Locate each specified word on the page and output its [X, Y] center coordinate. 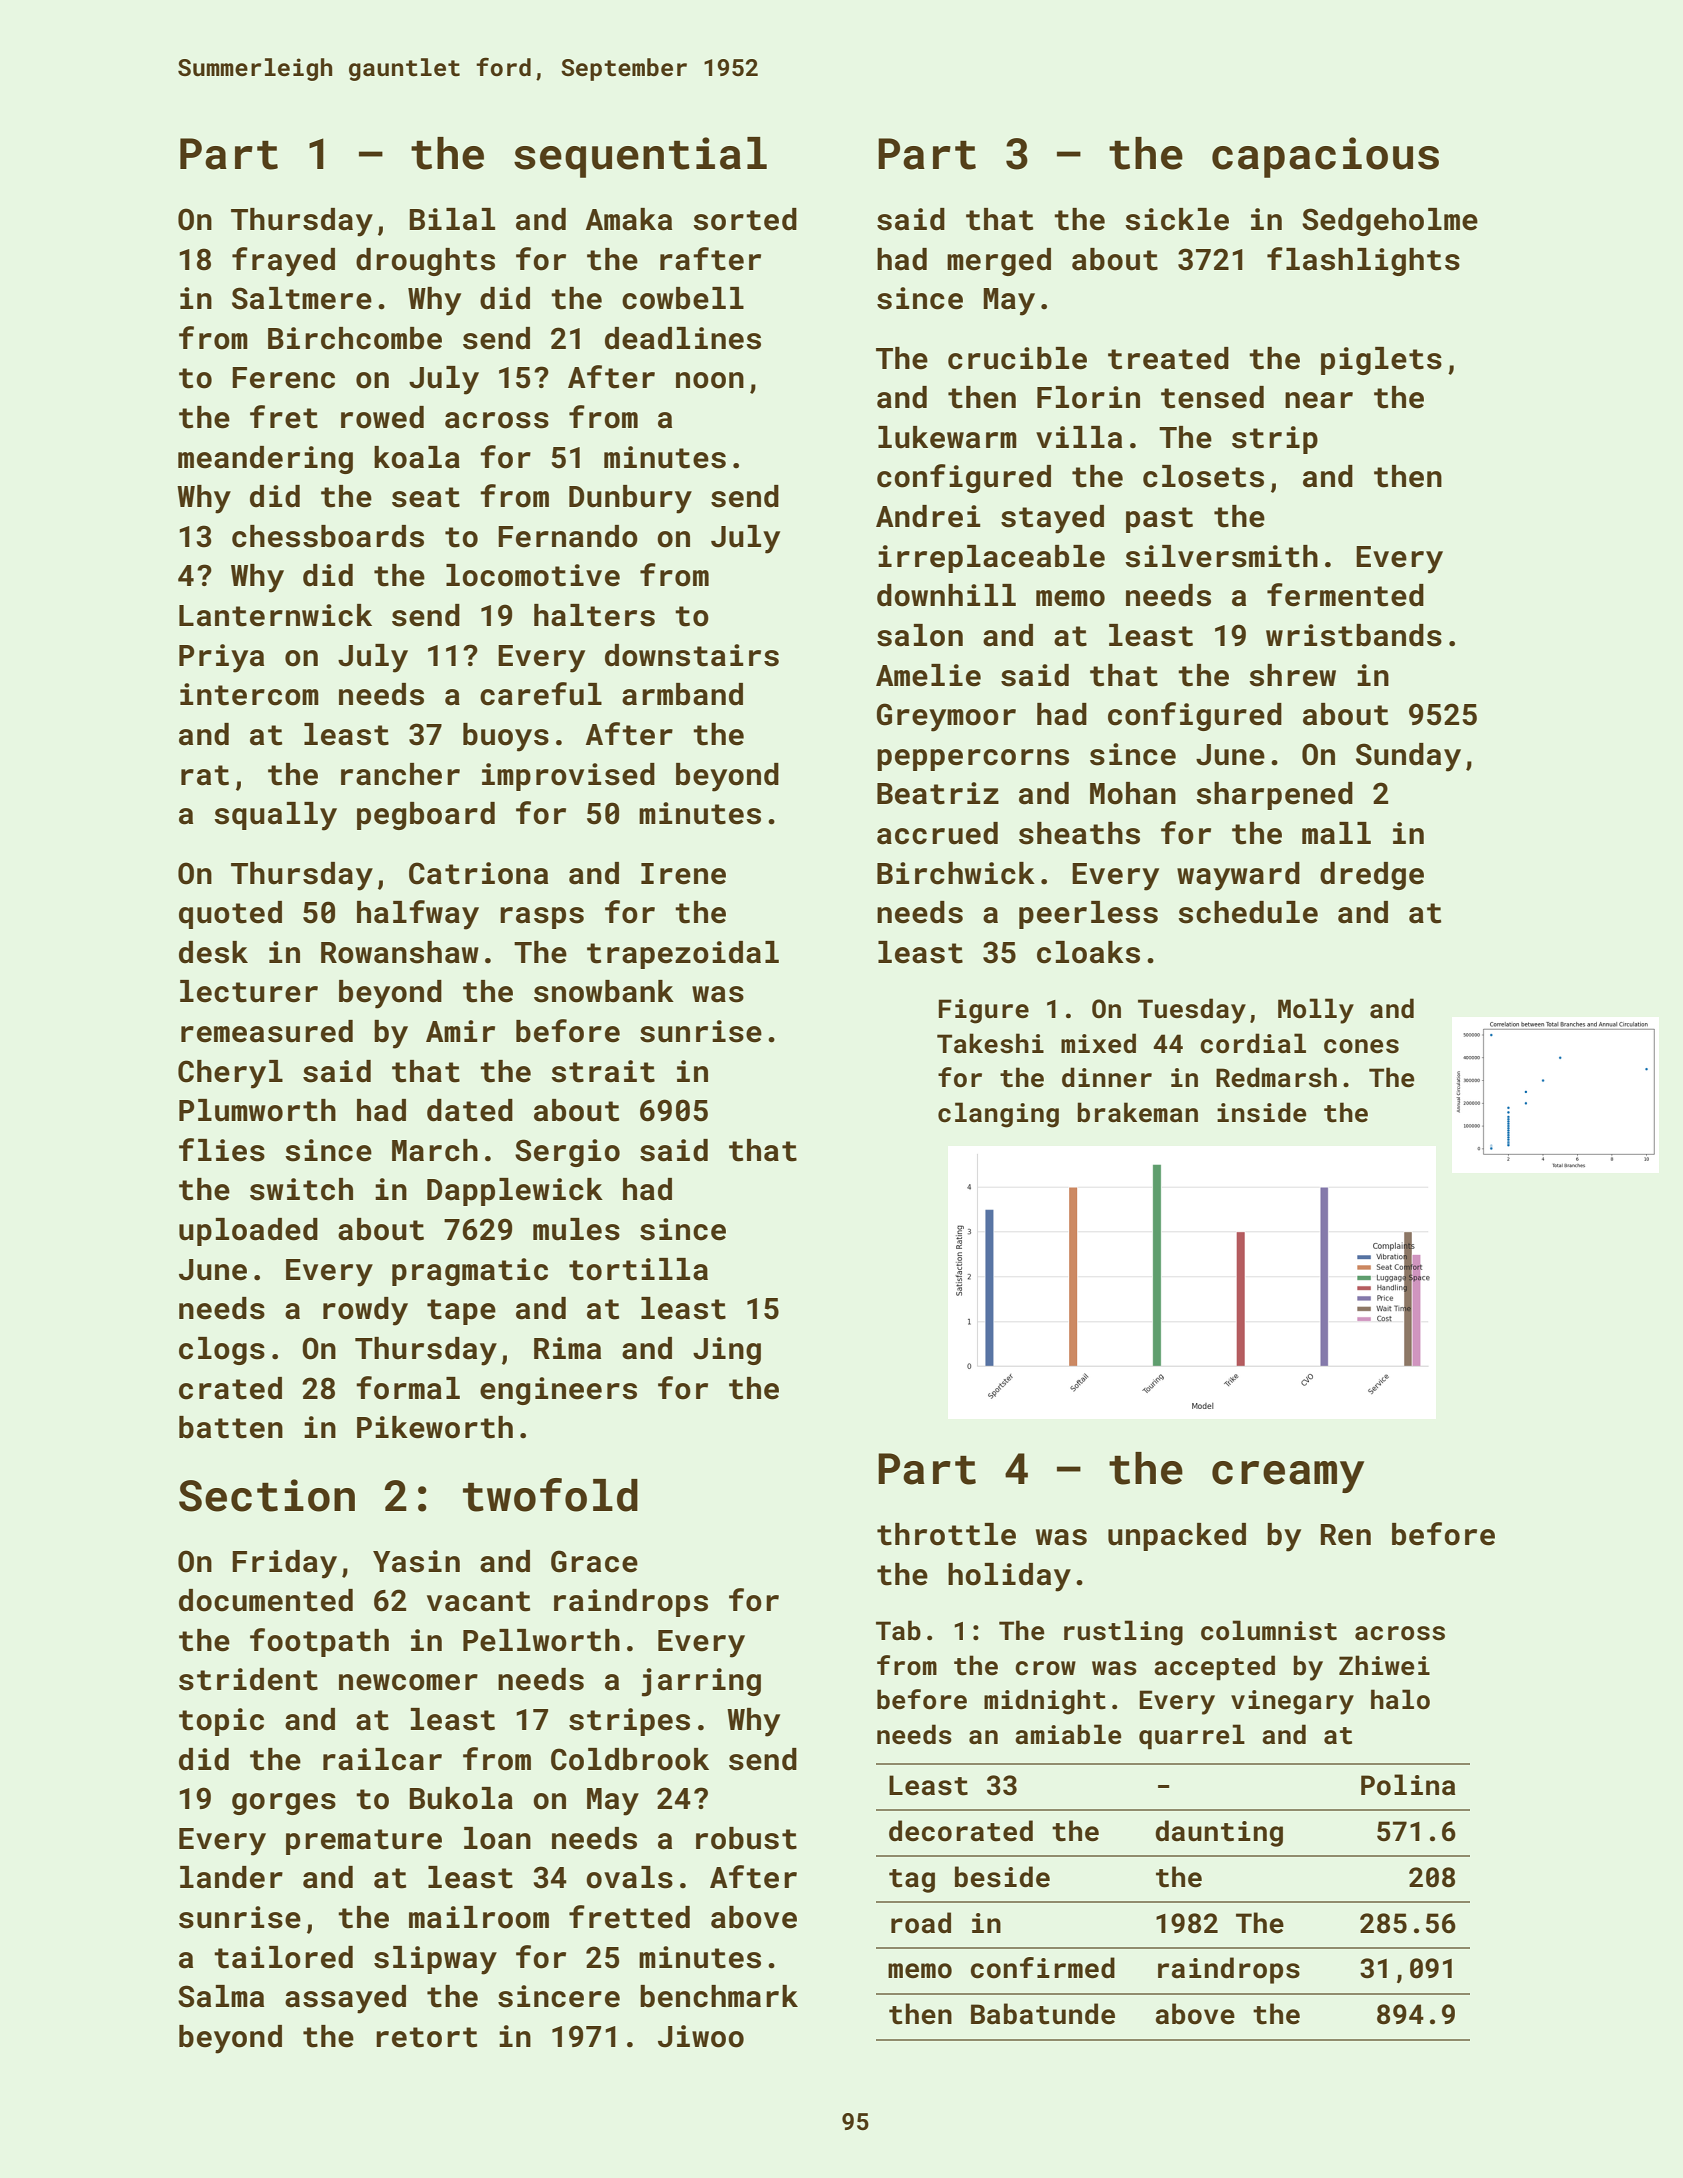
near [1319, 400]
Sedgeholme [1390, 222]
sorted [745, 219]
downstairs [692, 655]
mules [576, 1229]
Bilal [452, 219]
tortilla [638, 1269]
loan [497, 1838]
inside [1262, 1112]
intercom [249, 694]
